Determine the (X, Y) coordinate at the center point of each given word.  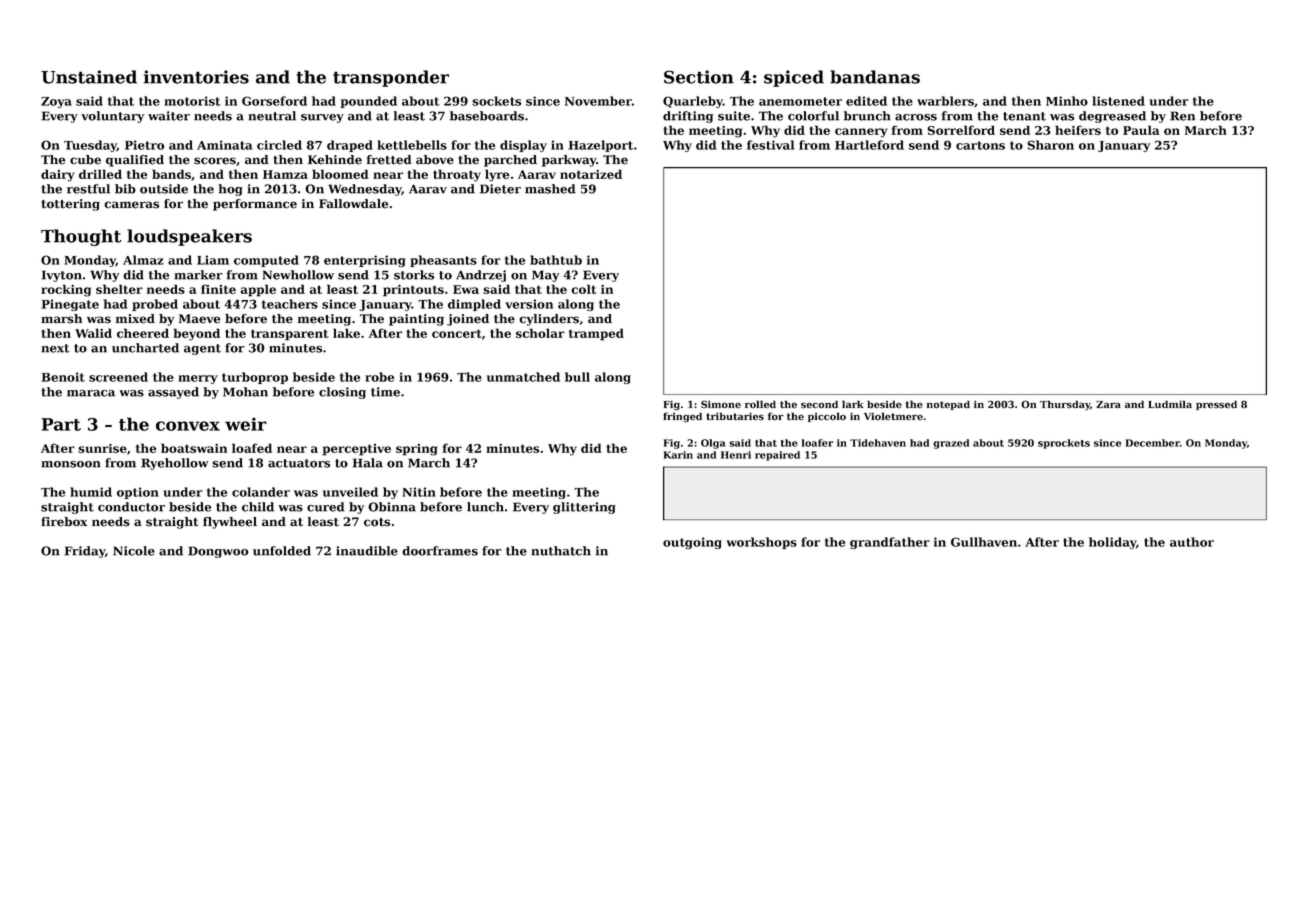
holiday (1112, 543)
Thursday (1065, 405)
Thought (81, 237)
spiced (794, 78)
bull (577, 377)
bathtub (556, 260)
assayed (173, 393)
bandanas (875, 77)
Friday (84, 552)
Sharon (1050, 145)
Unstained (89, 77)
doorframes (440, 551)
